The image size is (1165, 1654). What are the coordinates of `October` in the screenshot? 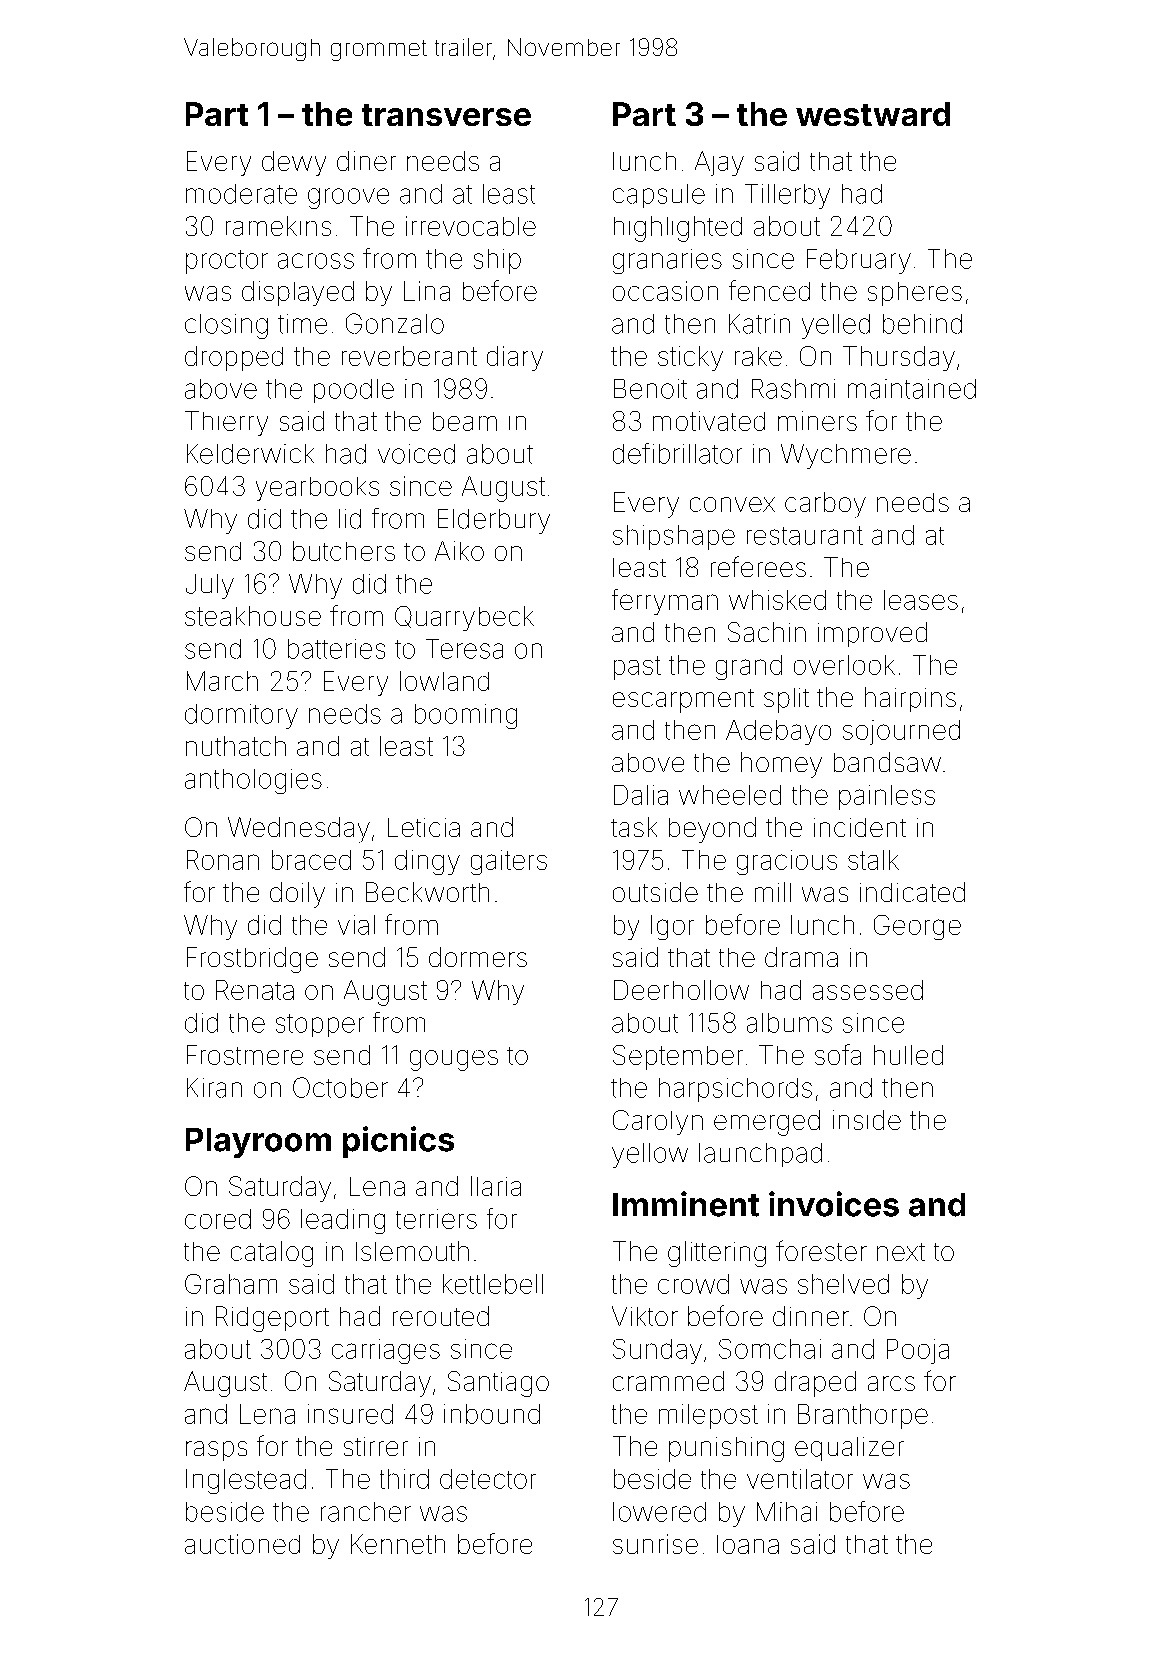 It's located at (340, 1087).
